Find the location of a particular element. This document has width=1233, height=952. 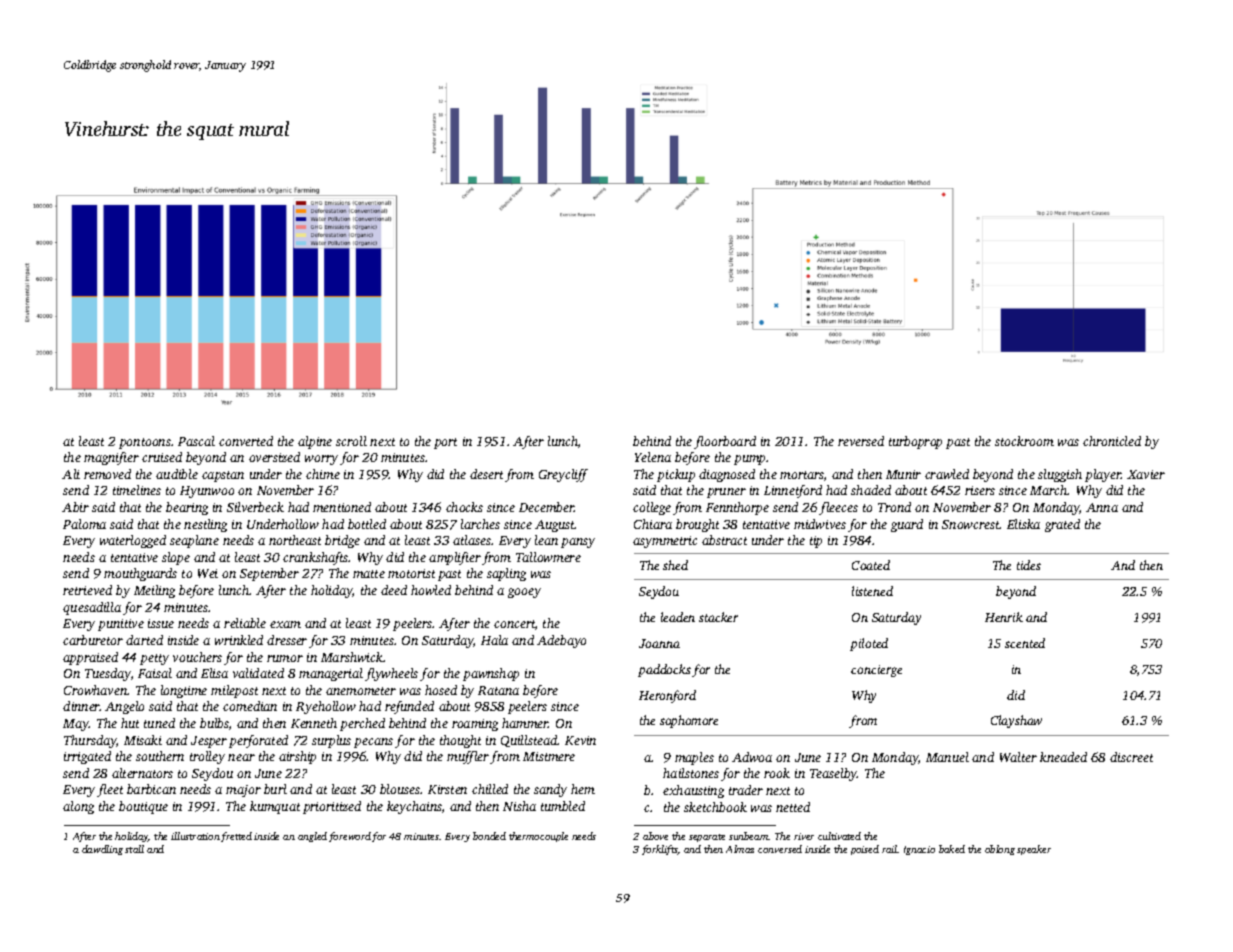

scented is located at coordinates (1025, 643).
